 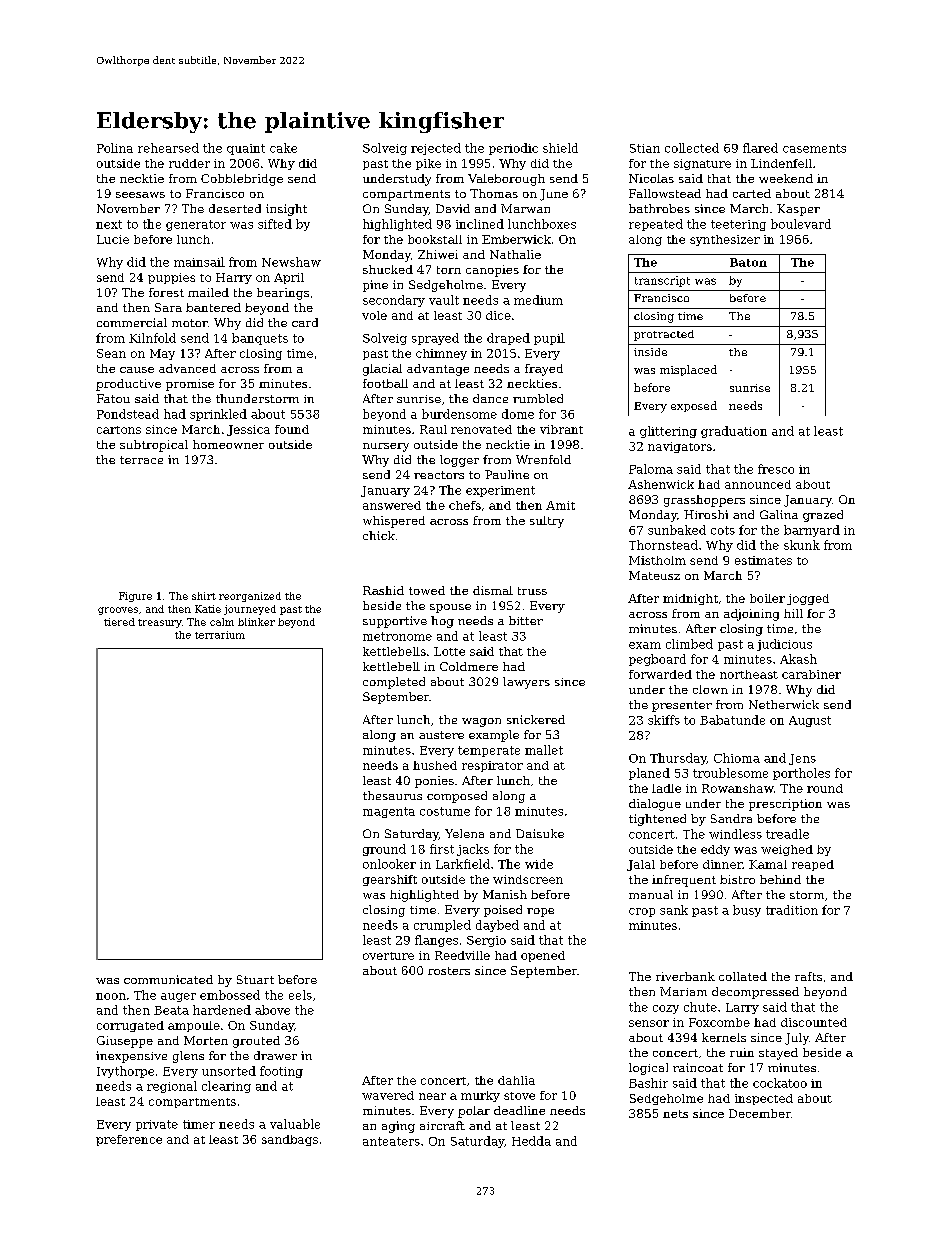 I want to click on towed, so click(x=427, y=590).
